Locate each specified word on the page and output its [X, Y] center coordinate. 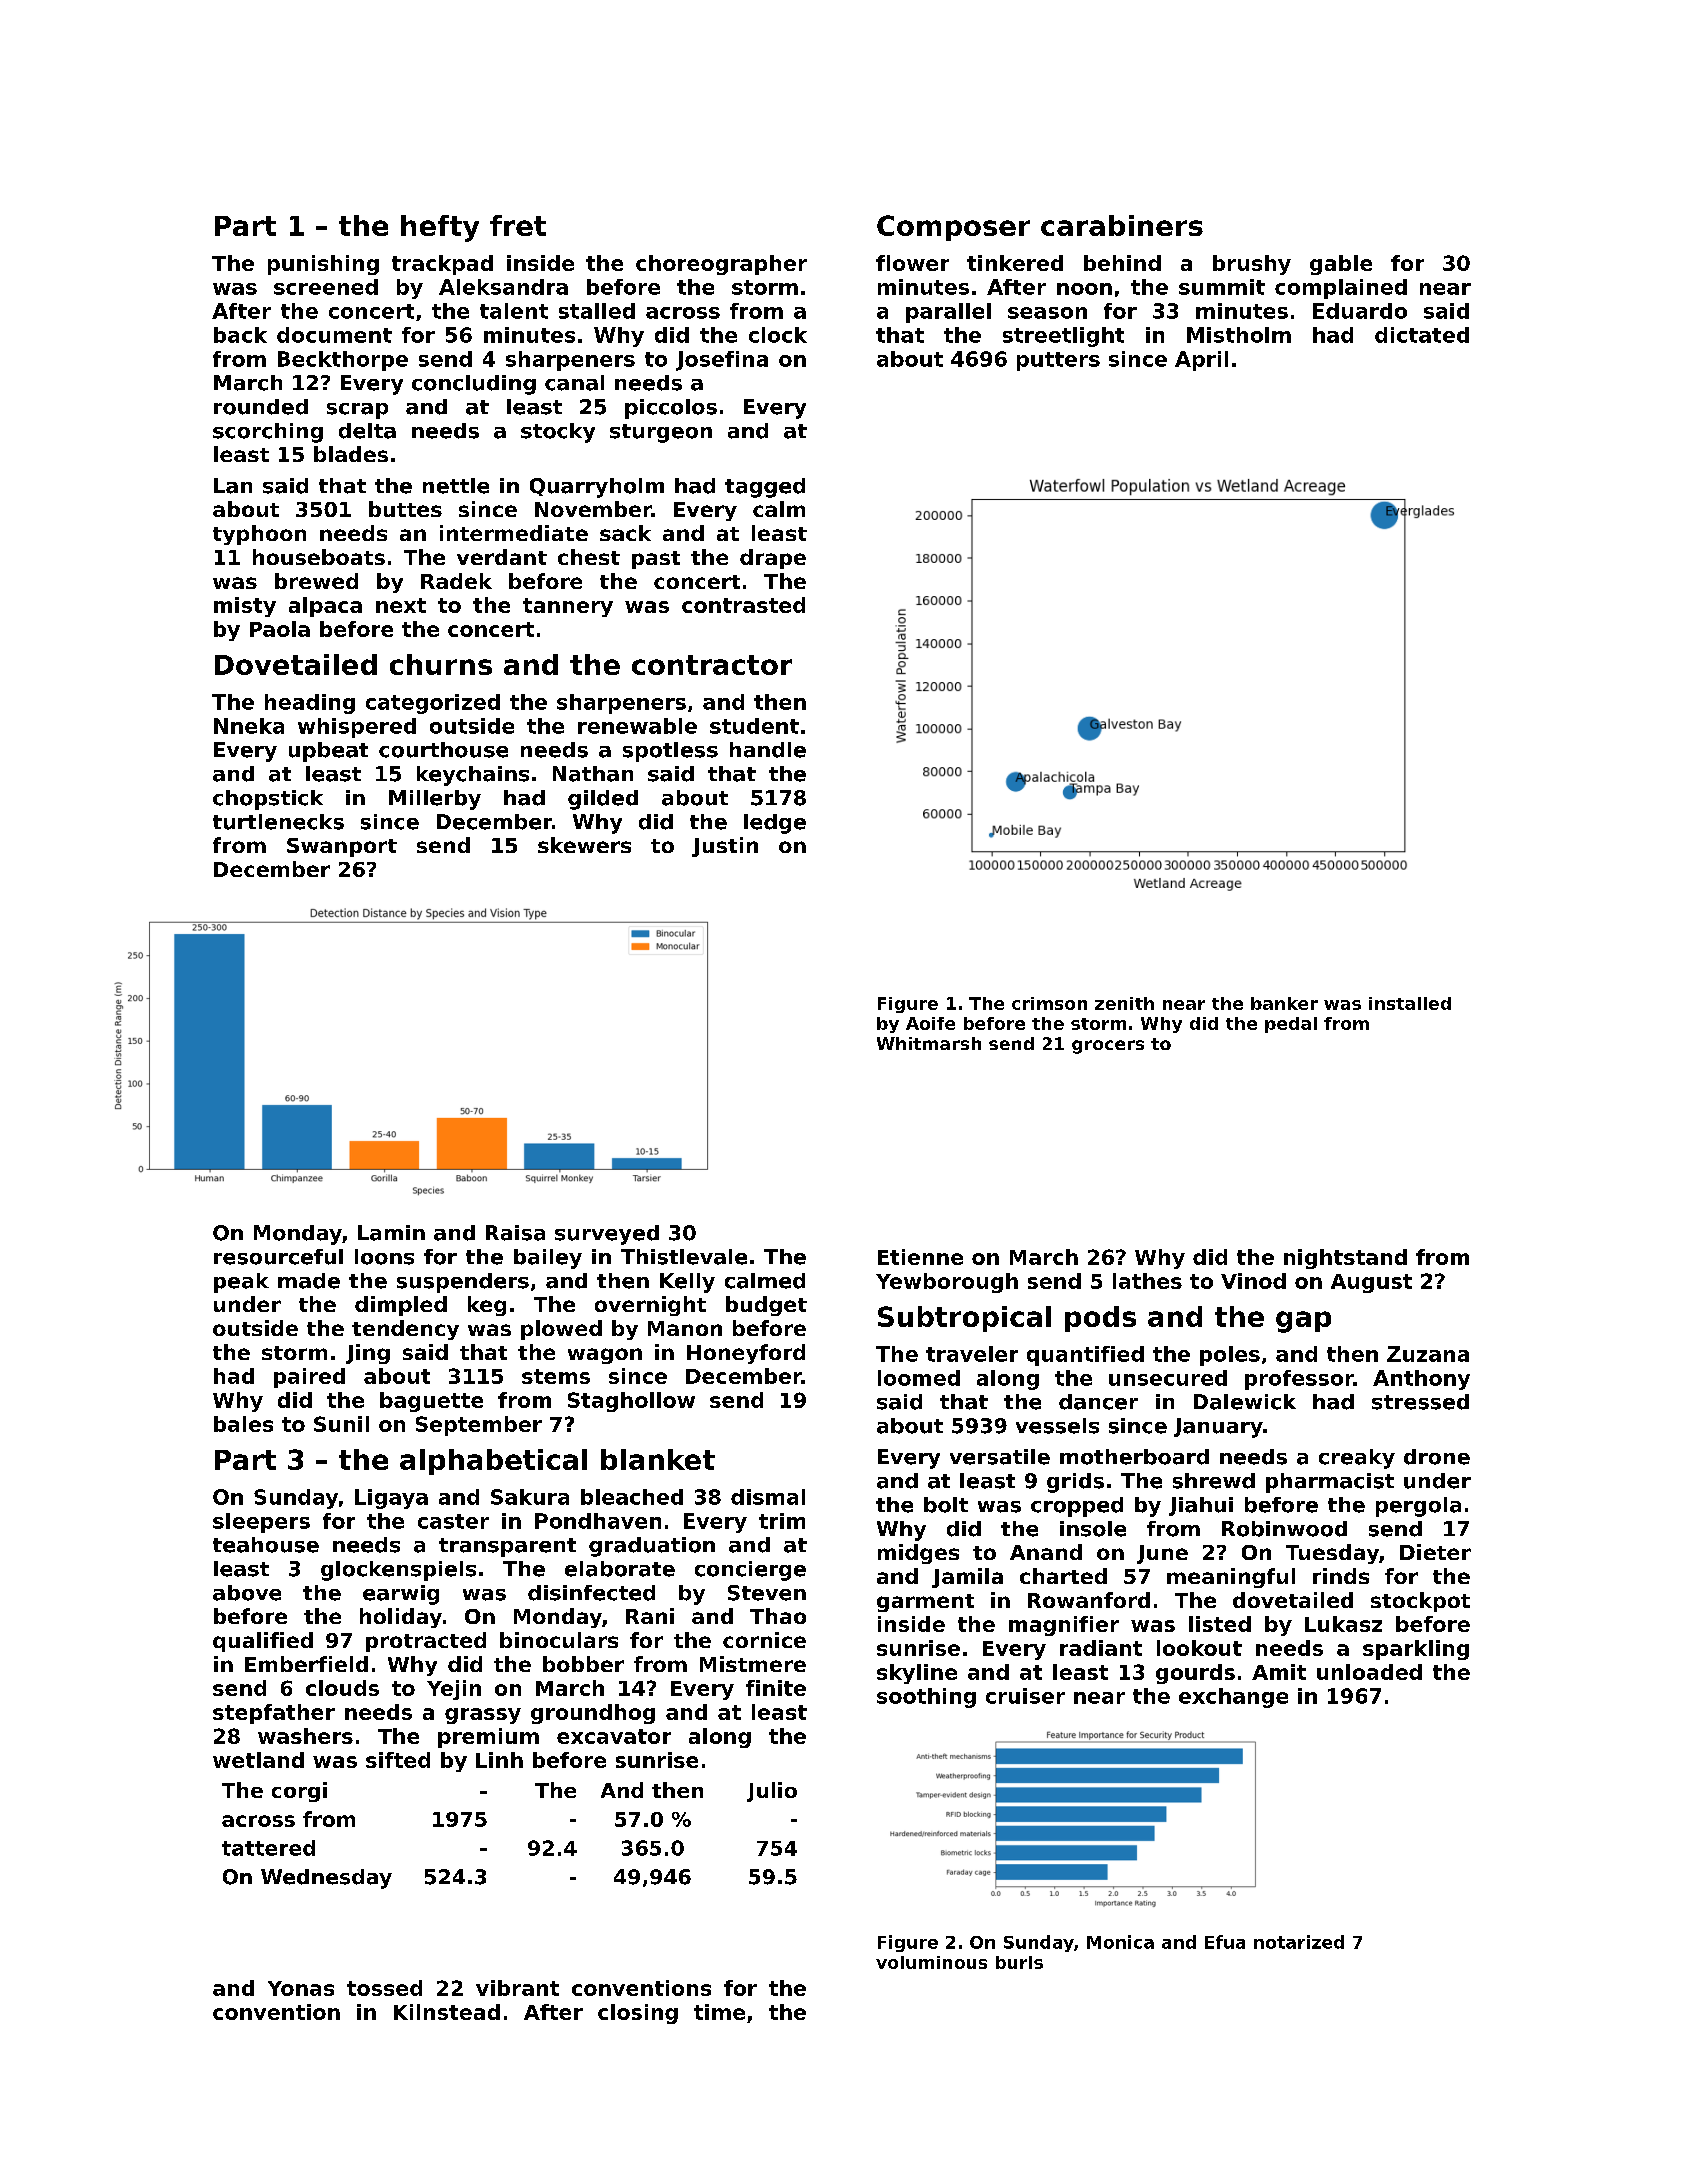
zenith [1124, 1003]
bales [243, 1424]
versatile [1000, 1457]
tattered [268, 1848]
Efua [1225, 1942]
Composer [953, 228]
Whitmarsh [929, 1043]
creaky [1357, 1459]
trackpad [442, 265]
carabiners [1122, 225]
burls [1019, 1962]
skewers [584, 845]
